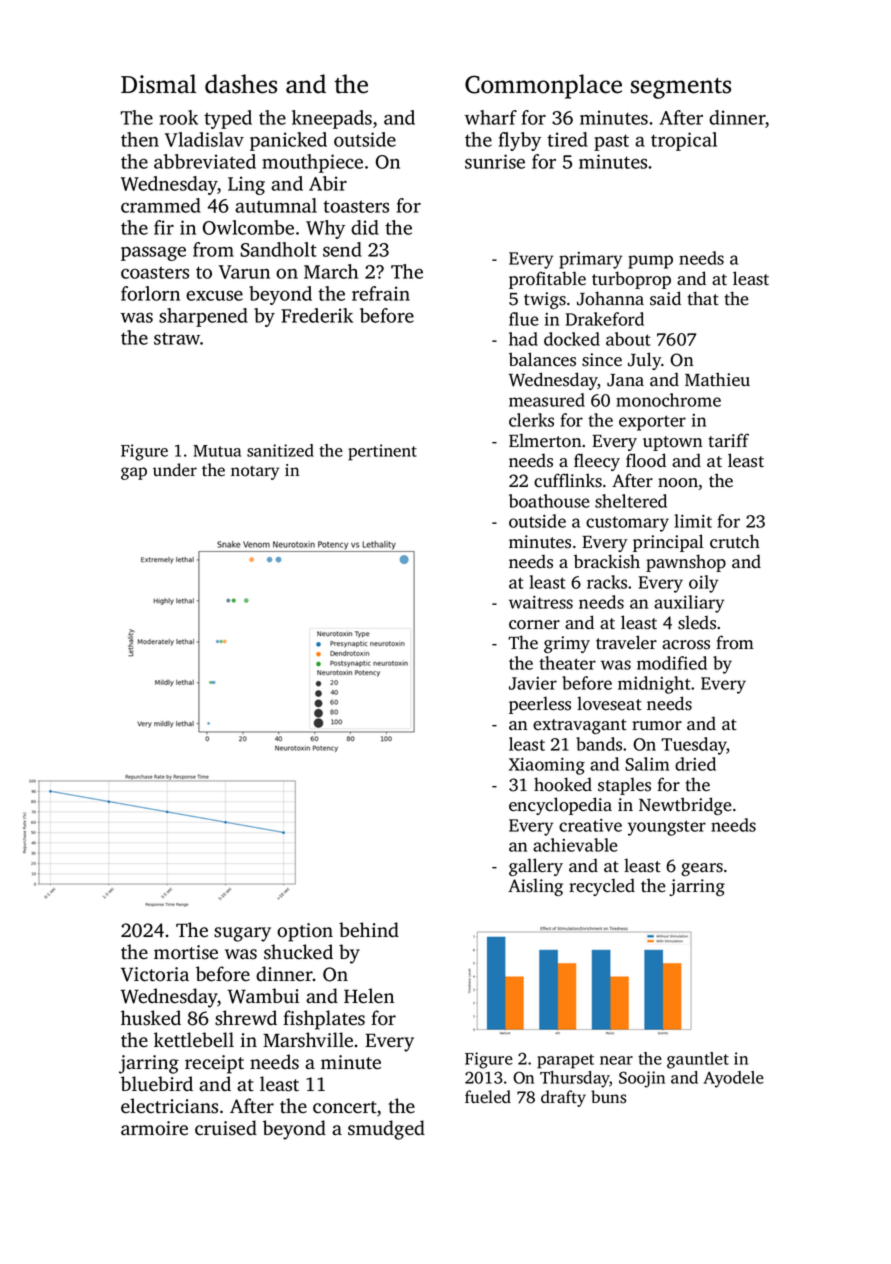 The image size is (891, 1264). I want to click on straw, so click(177, 338).
